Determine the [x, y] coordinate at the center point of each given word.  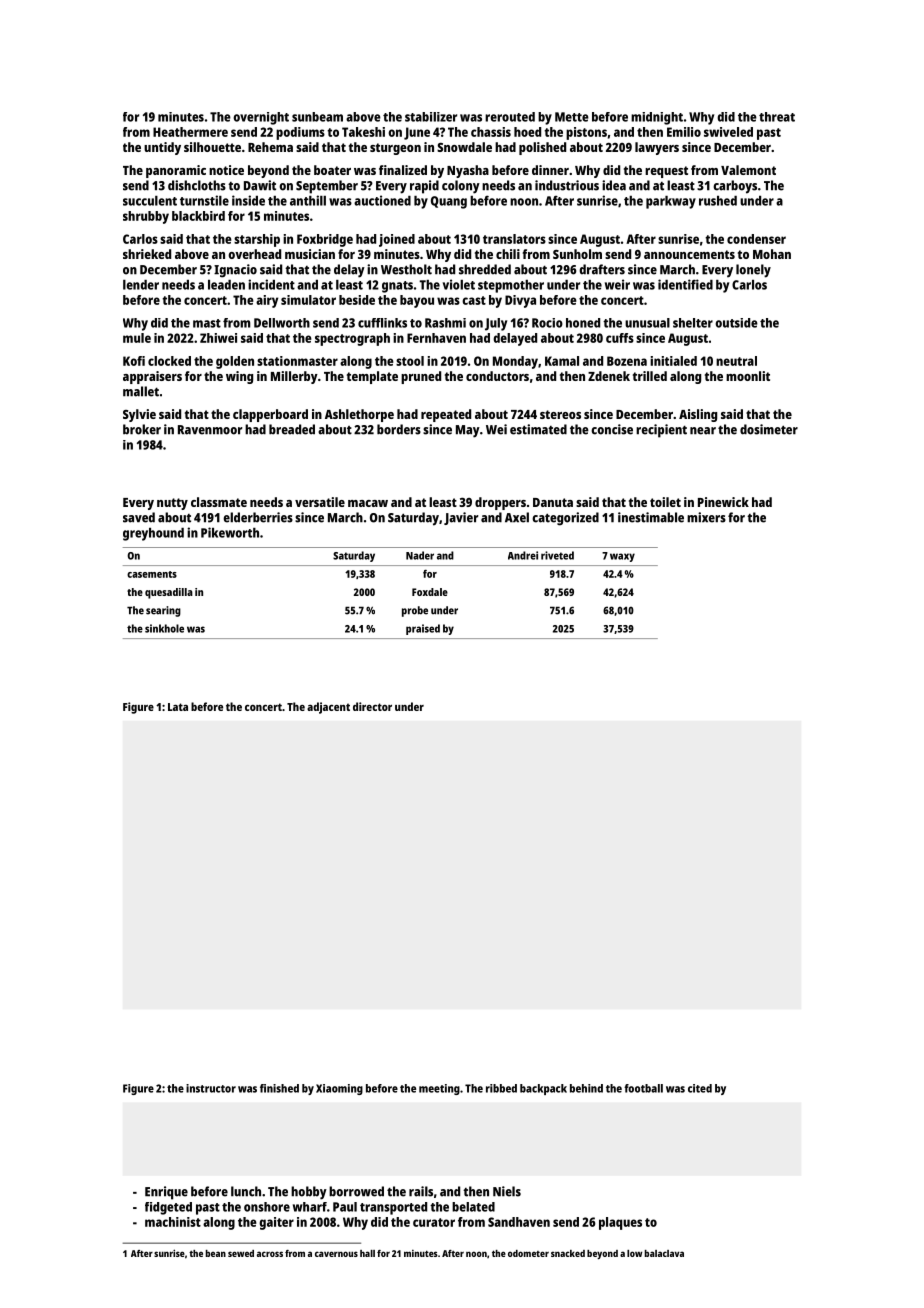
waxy [622, 557]
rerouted [510, 117]
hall [367, 1253]
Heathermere [190, 132]
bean [216, 1253]
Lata [178, 707]
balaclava [664, 1253]
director [372, 706]
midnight [657, 118]
